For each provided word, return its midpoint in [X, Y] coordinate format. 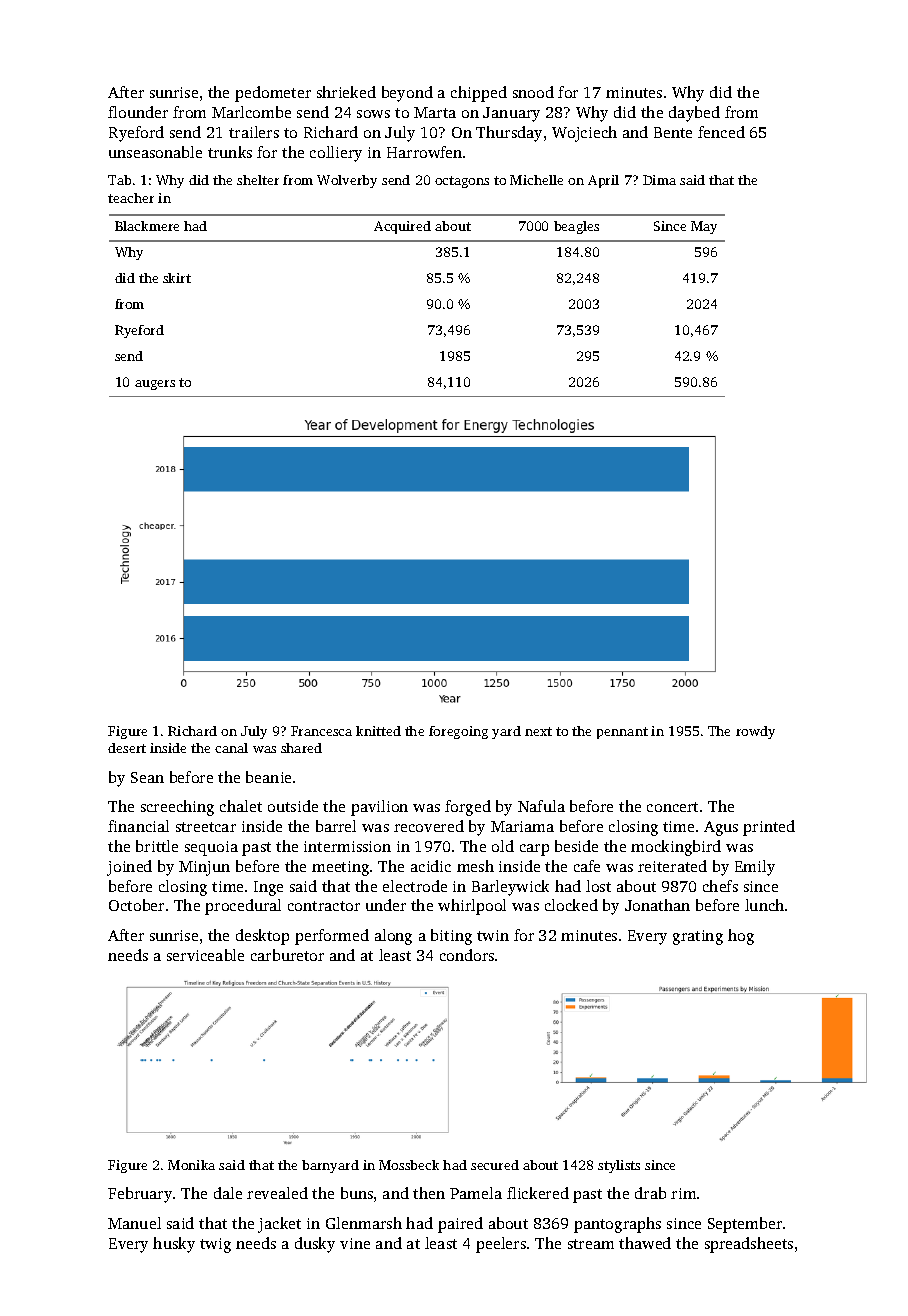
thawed [645, 1243]
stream [591, 1244]
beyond [407, 94]
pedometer [273, 94]
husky [174, 1245]
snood [533, 92]
